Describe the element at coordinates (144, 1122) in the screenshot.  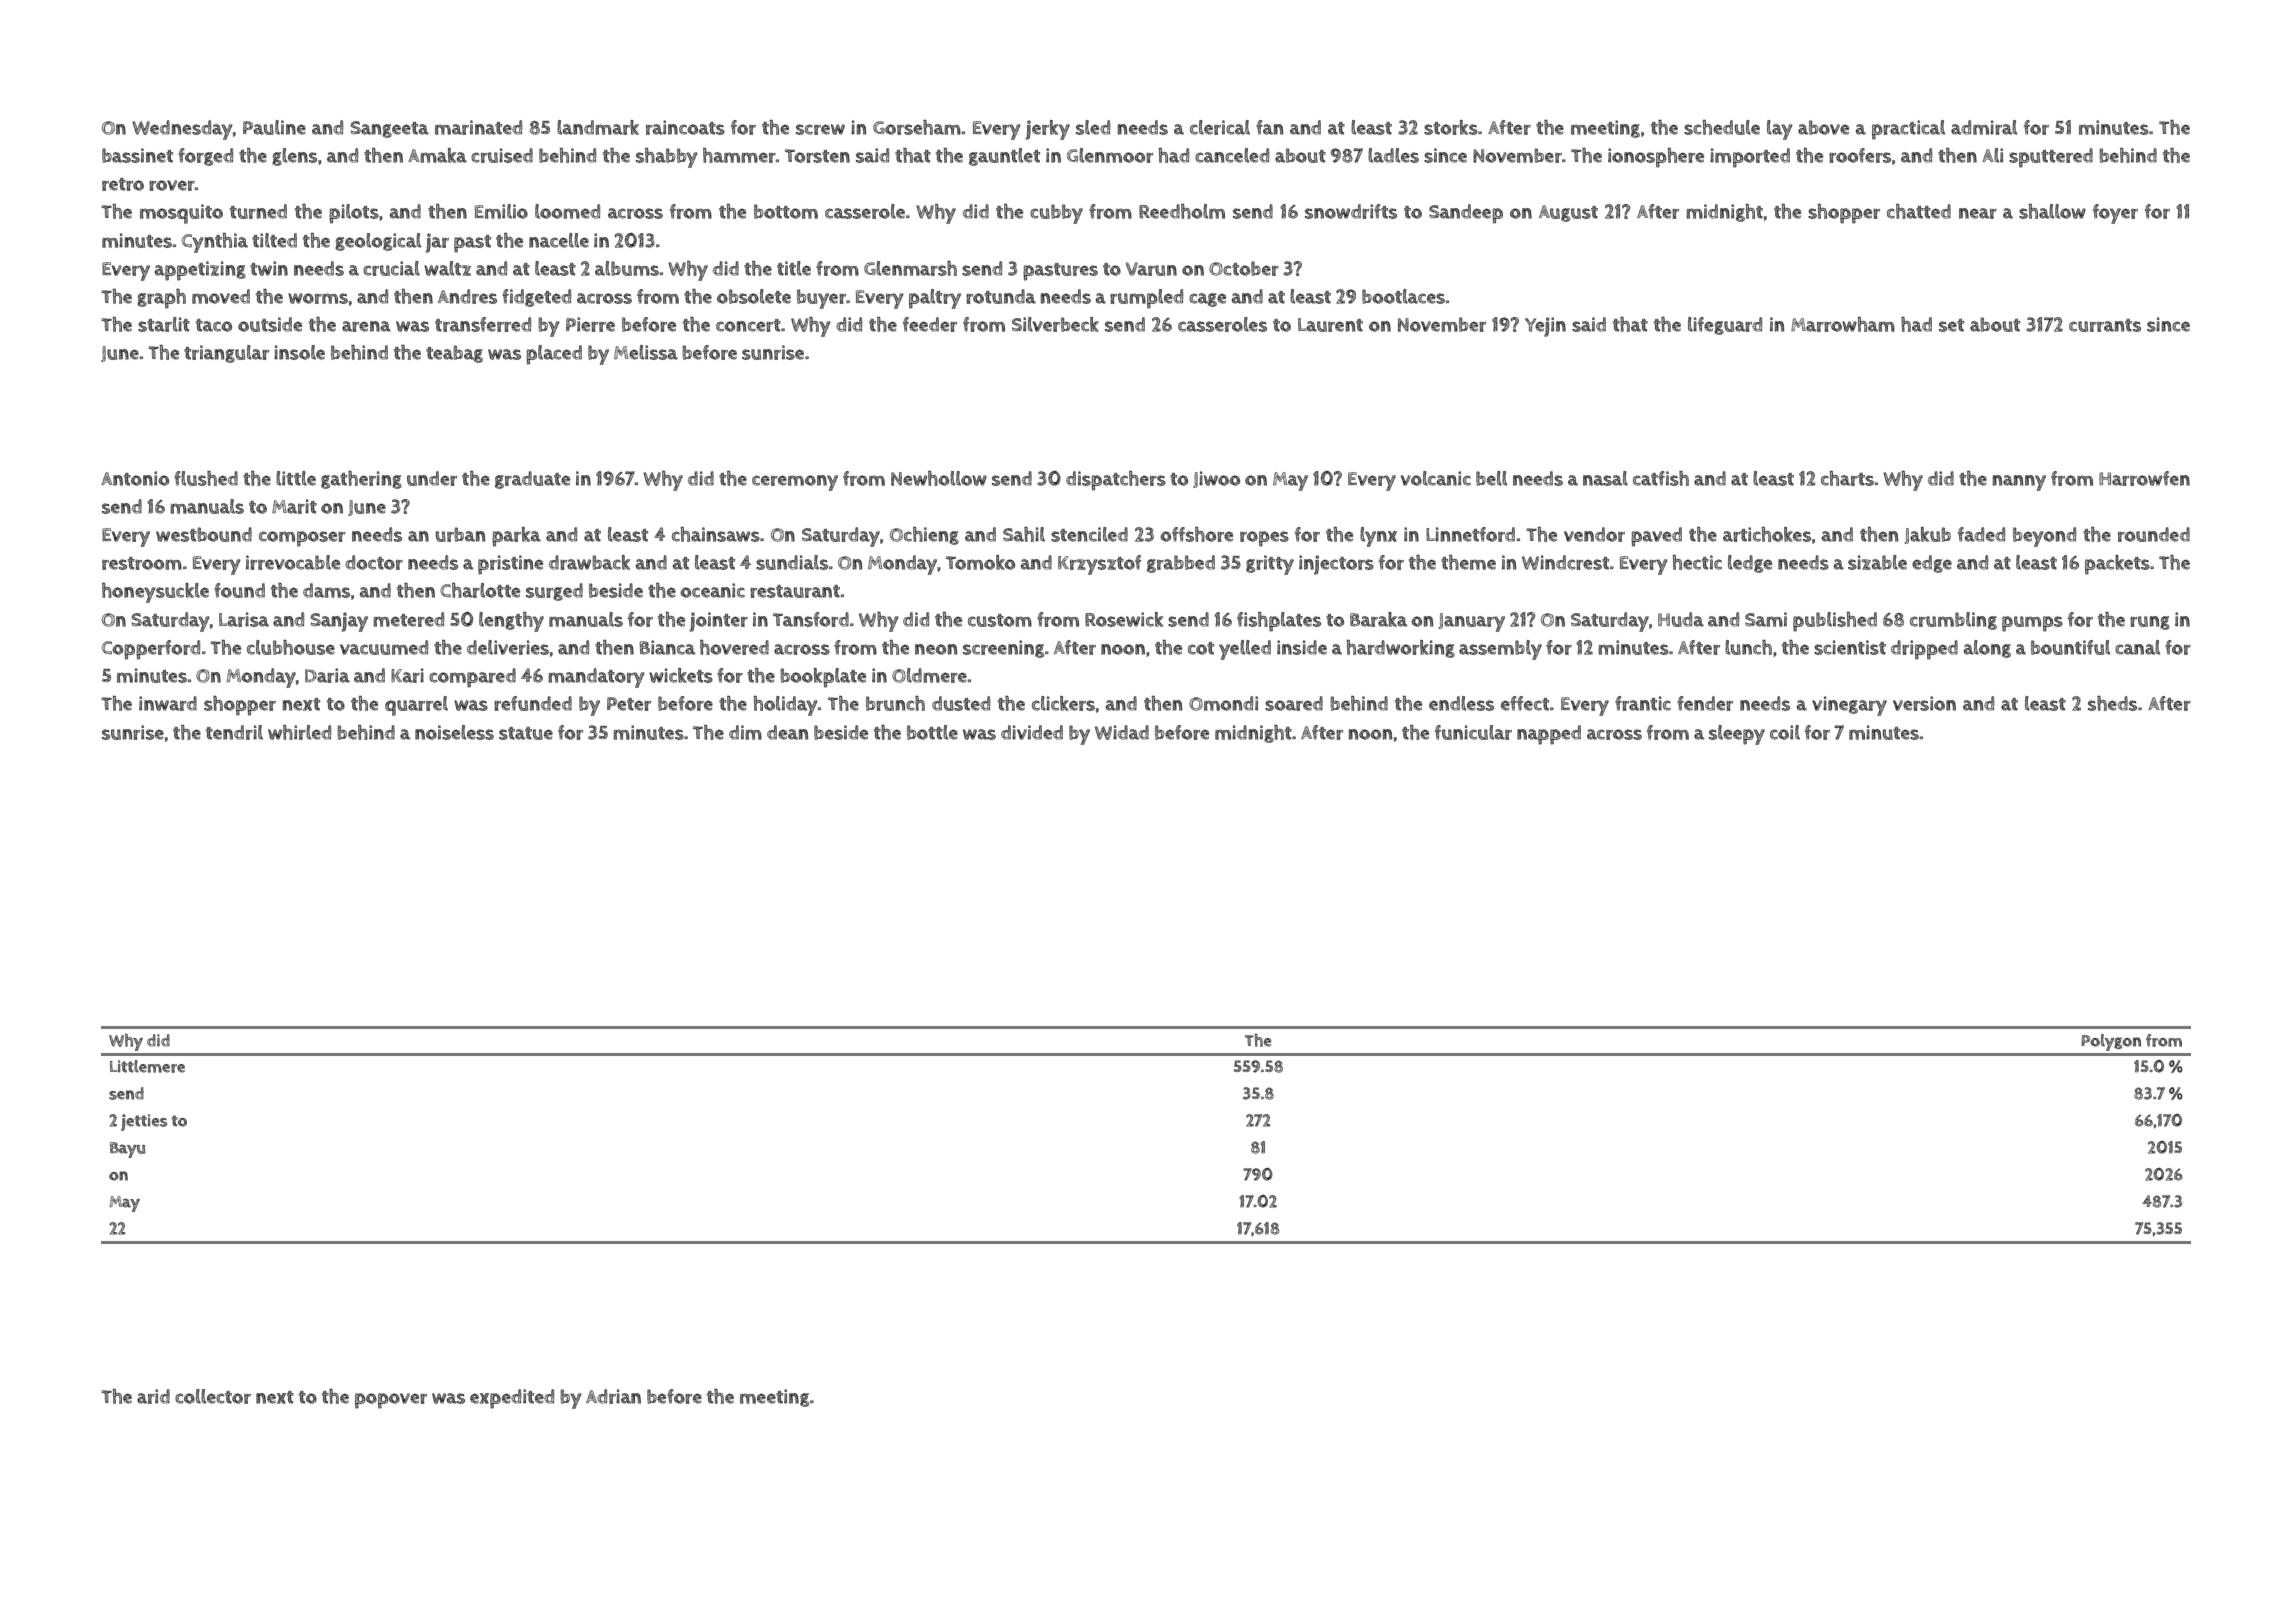
I see `jetties` at that location.
